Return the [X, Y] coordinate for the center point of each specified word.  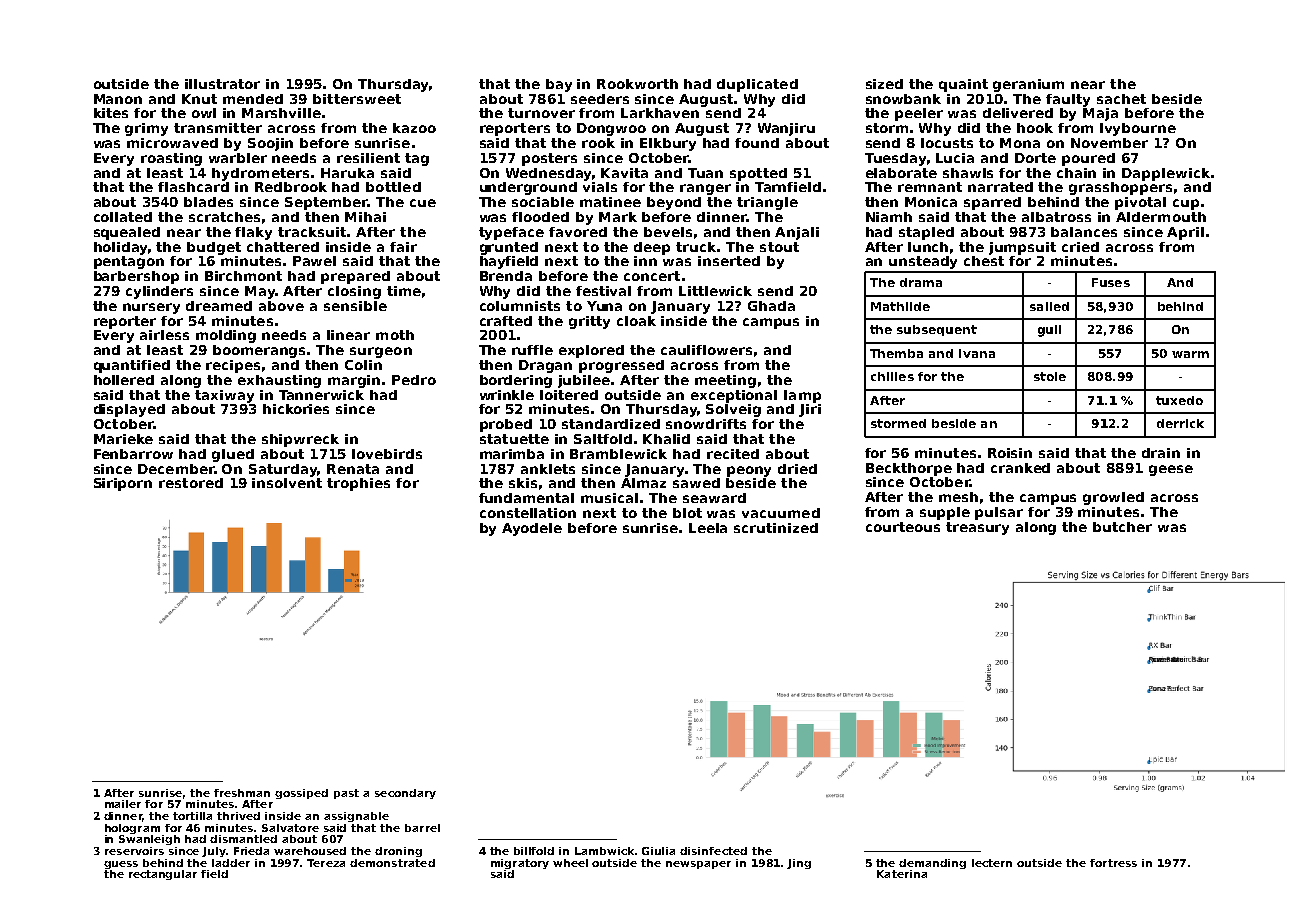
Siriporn [123, 484]
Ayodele [532, 529]
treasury [977, 528]
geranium [1028, 85]
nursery [151, 308]
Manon [118, 99]
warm [1190, 354]
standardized [611, 424]
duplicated [757, 85]
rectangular [163, 875]
